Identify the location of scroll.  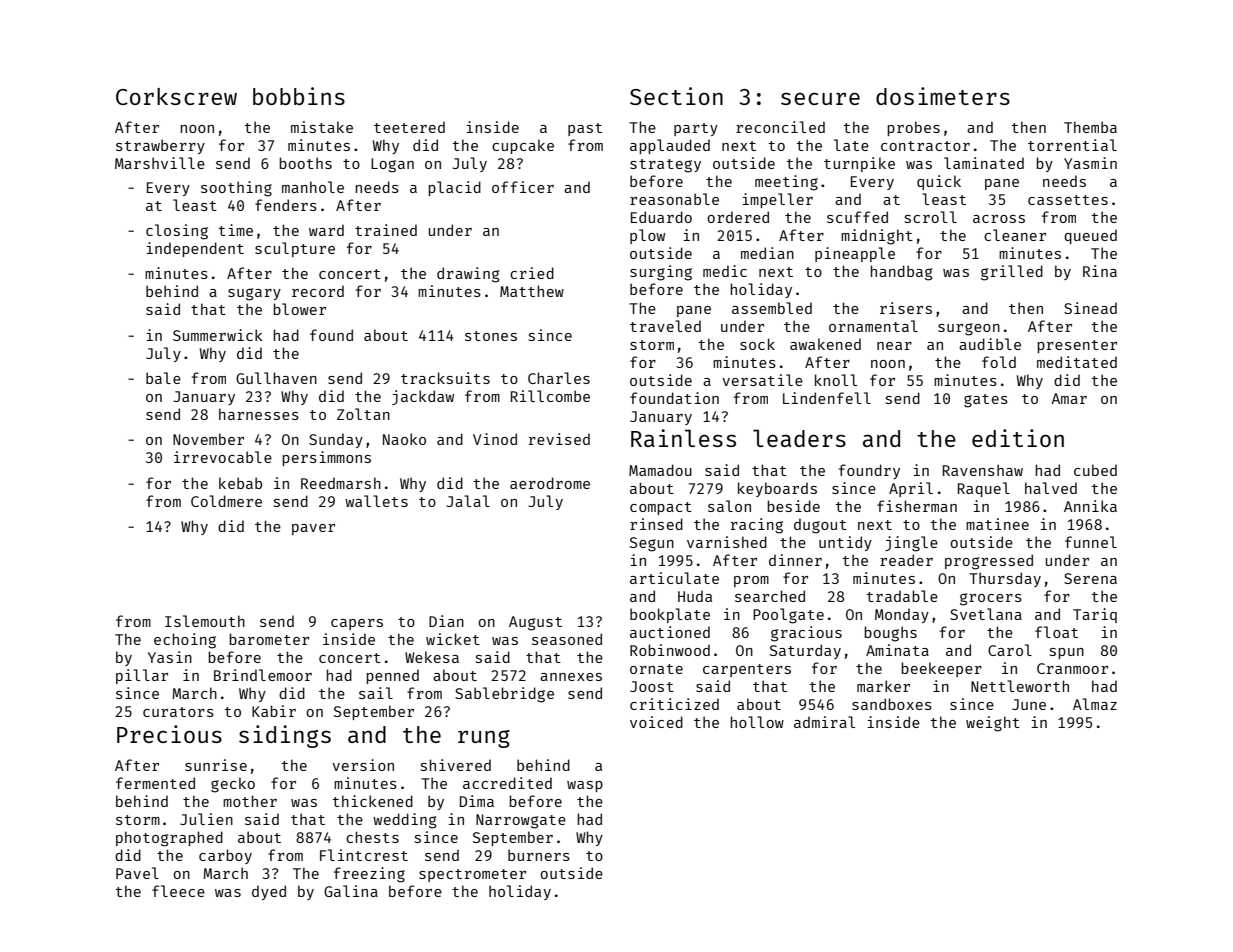
(931, 217).
